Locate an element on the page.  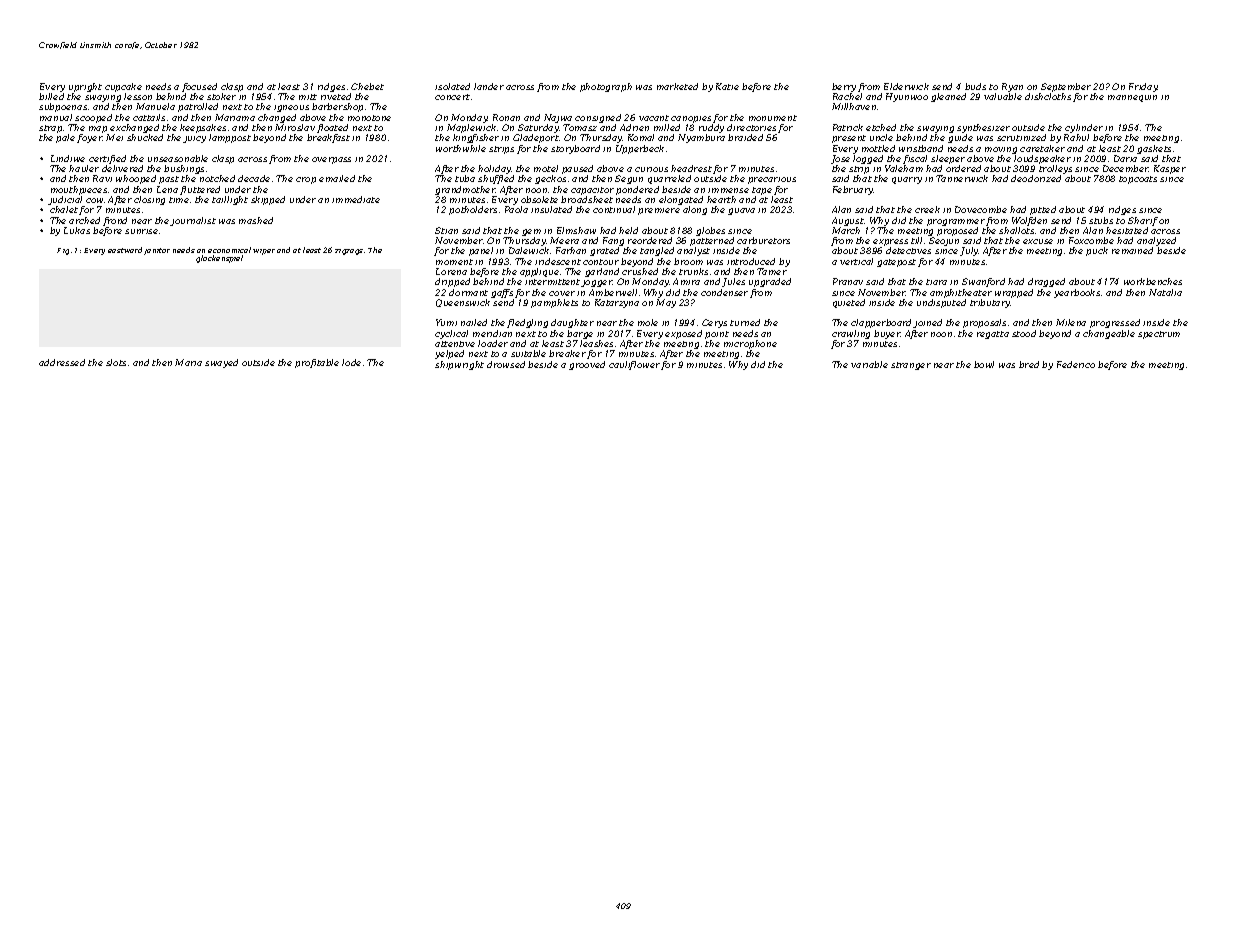
Foxcombe is located at coordinates (1091, 240).
